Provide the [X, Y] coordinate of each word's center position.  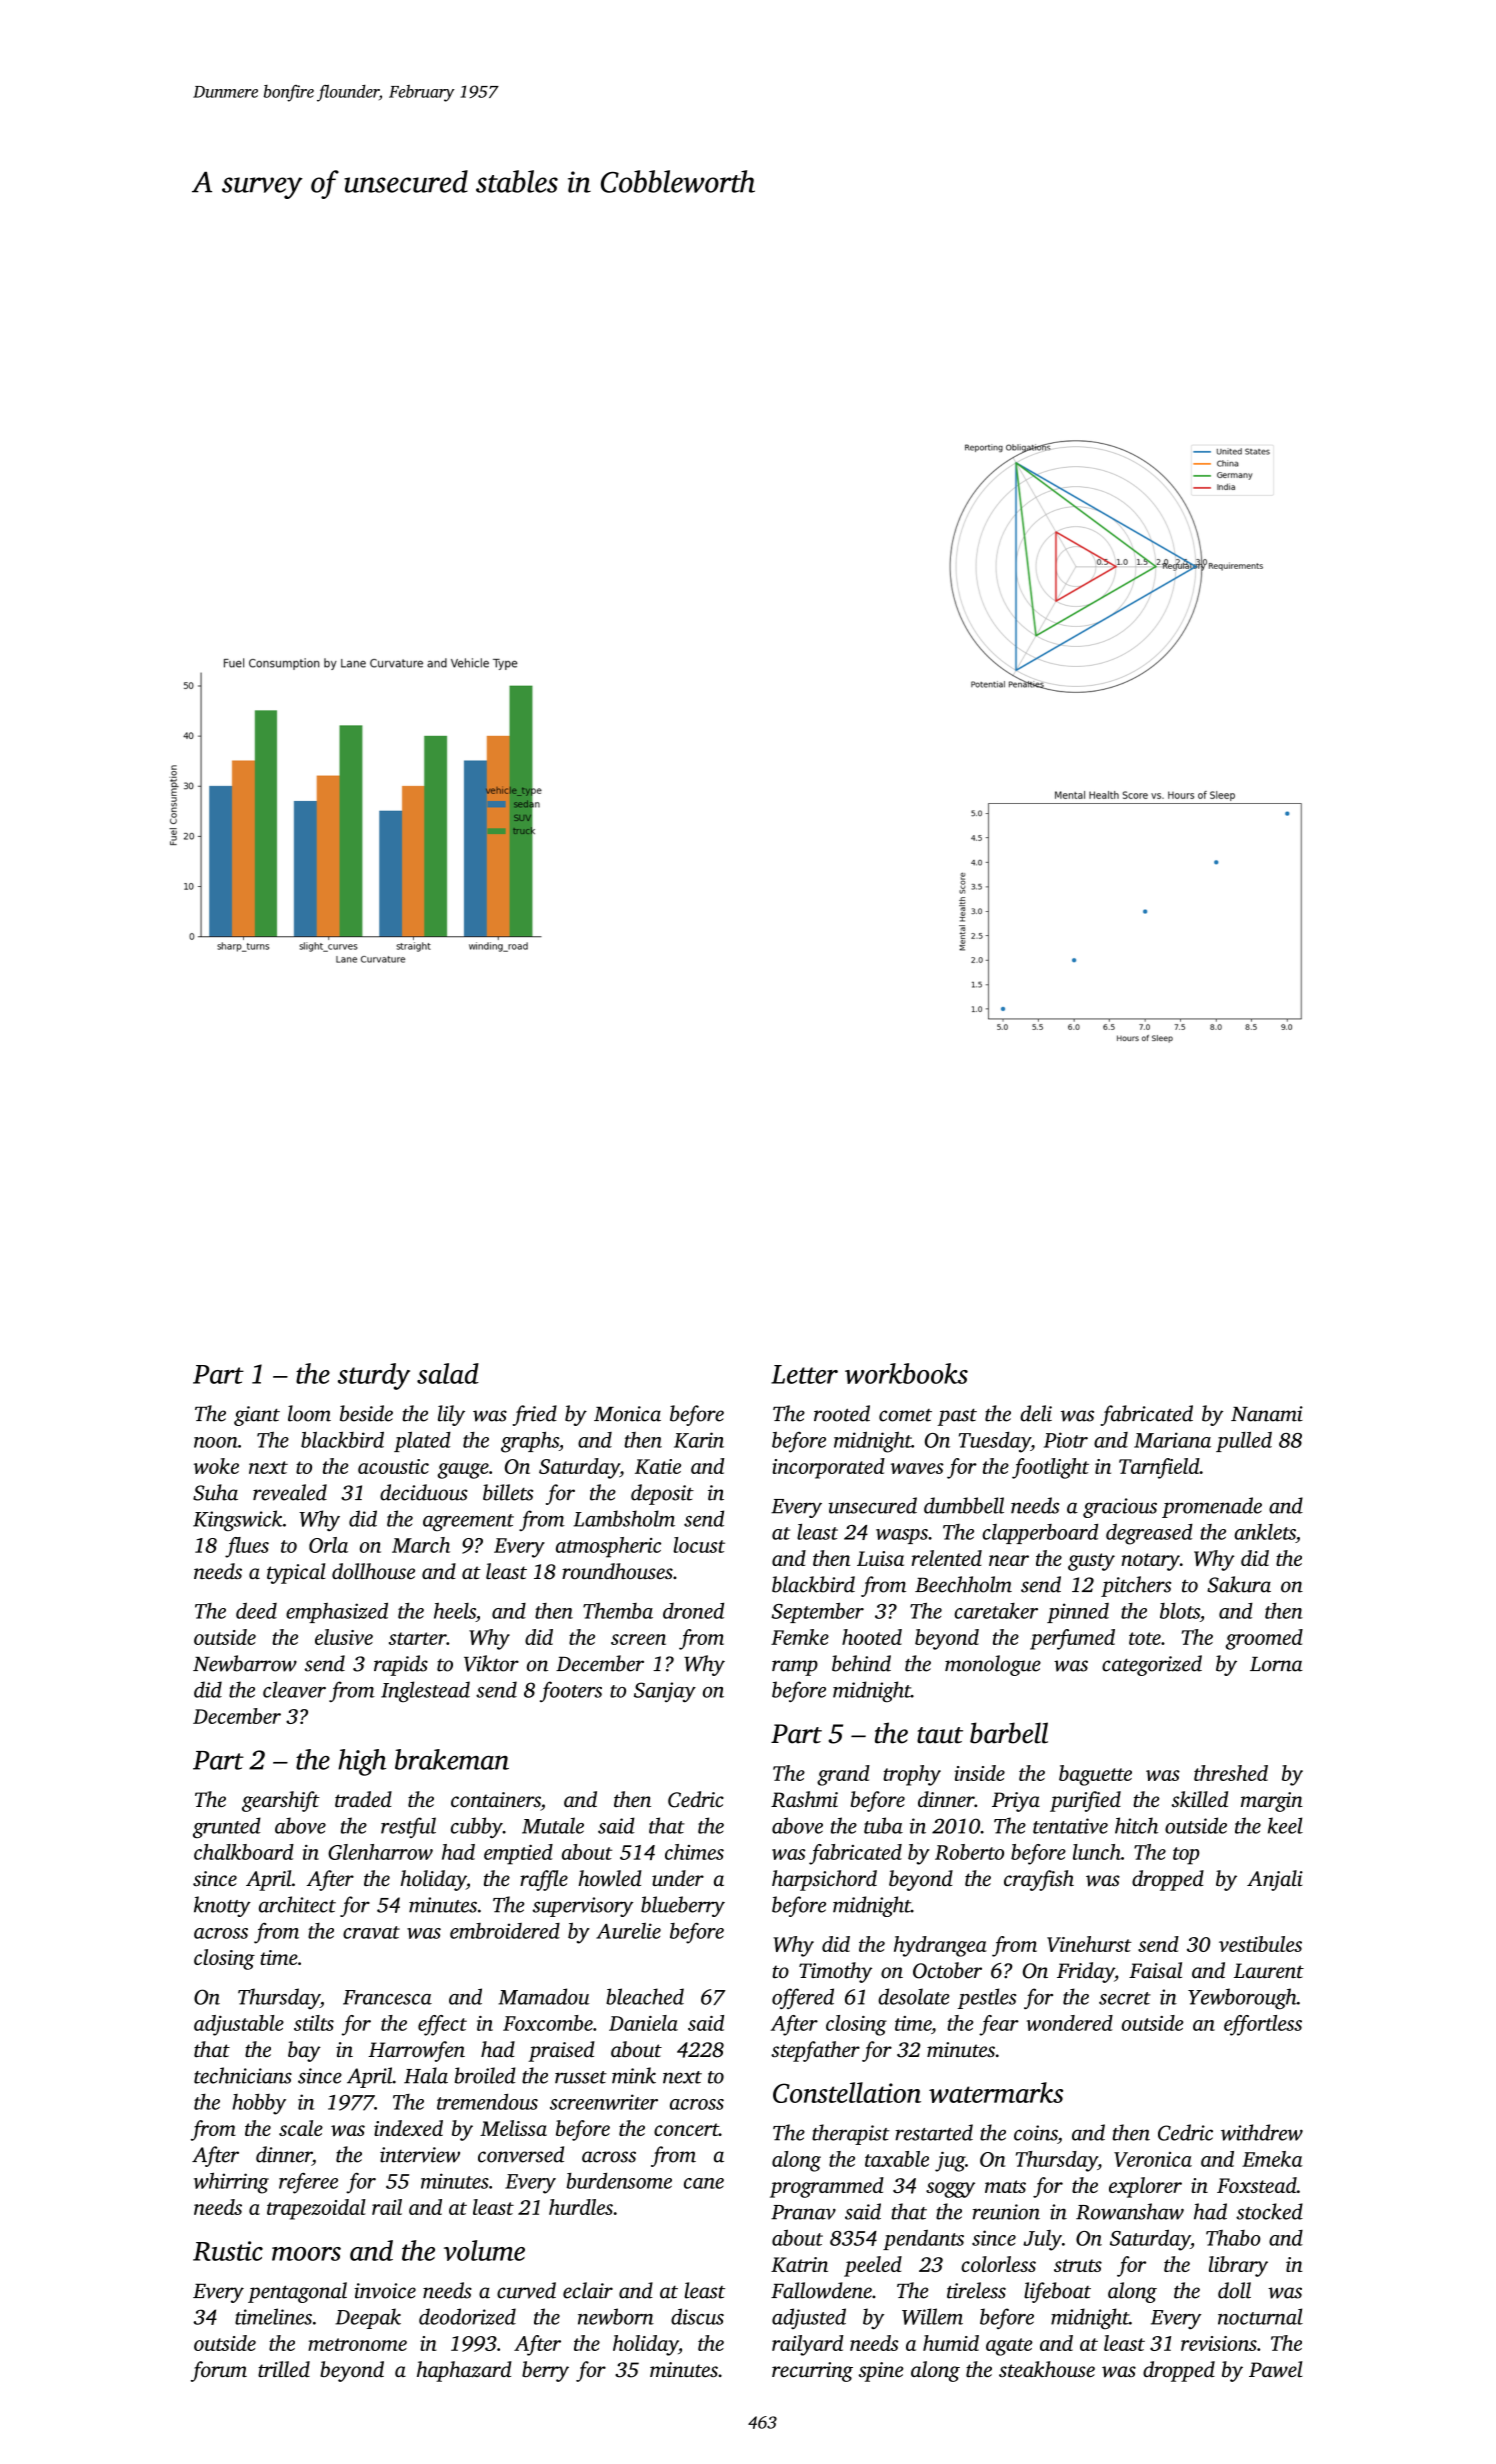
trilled [284, 2369]
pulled [1244, 1442]
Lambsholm [624, 1518]
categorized [1152, 1665]
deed [256, 1611]
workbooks [906, 1373]
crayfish [1039, 1880]
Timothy [835, 1972]
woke [216, 1466]
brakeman [452, 1759]
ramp [795, 1668]
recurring [812, 2372]
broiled [485, 2075]
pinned [1078, 1613]
